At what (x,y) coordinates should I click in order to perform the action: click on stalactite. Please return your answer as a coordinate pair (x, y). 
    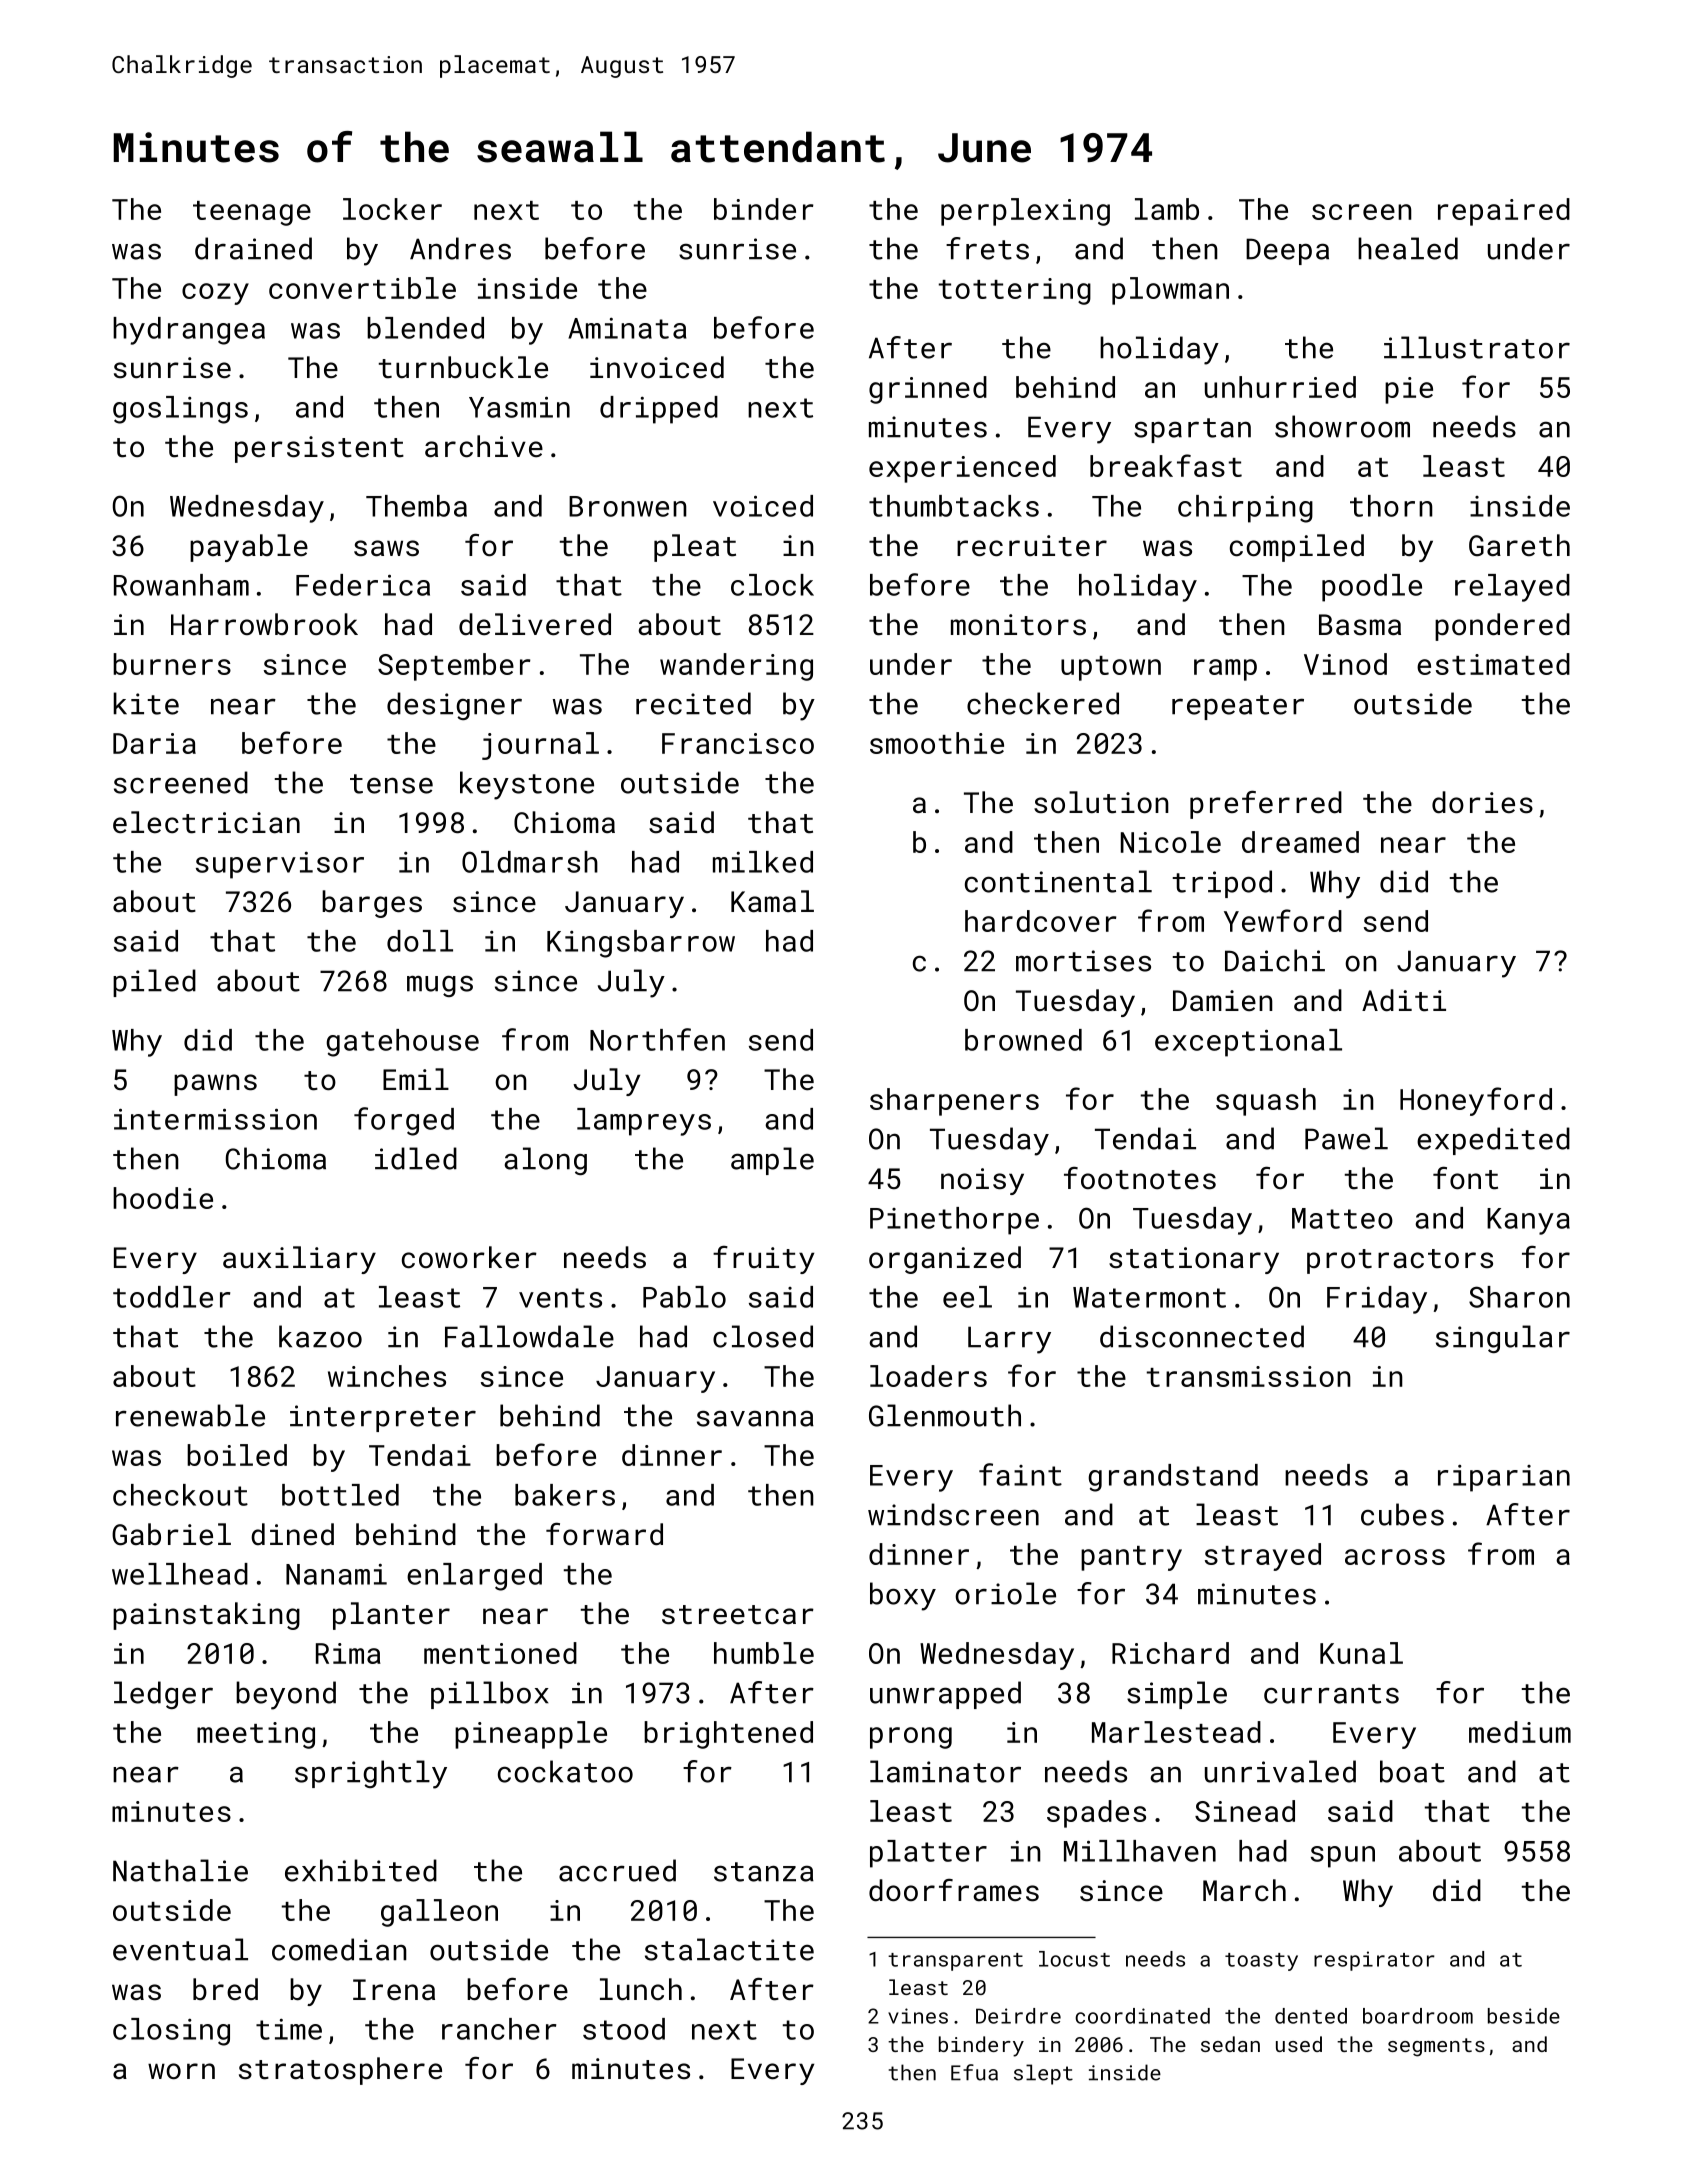
    Looking at the image, I should click on (729, 1949).
